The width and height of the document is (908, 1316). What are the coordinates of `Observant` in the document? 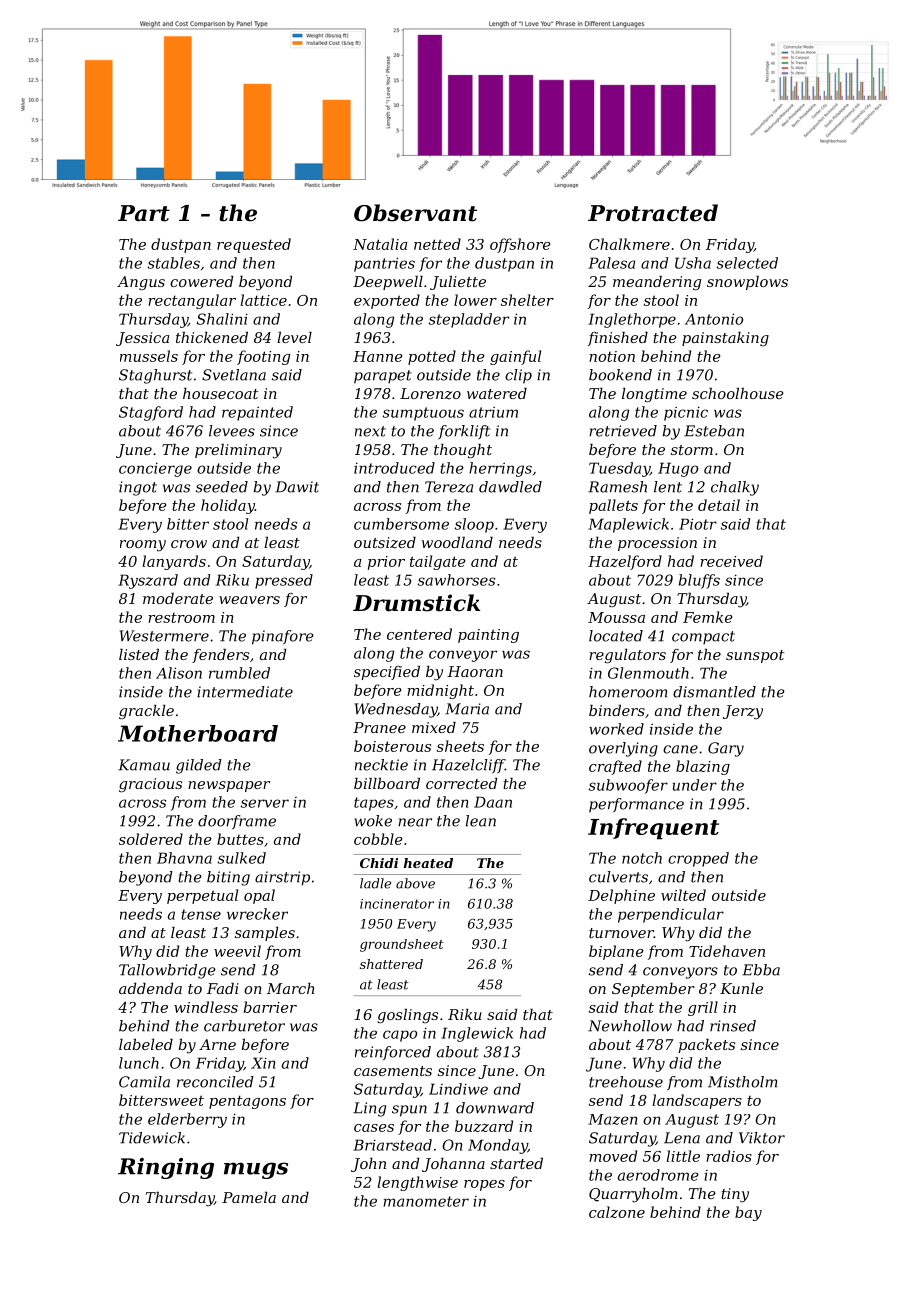 It's located at (415, 213).
